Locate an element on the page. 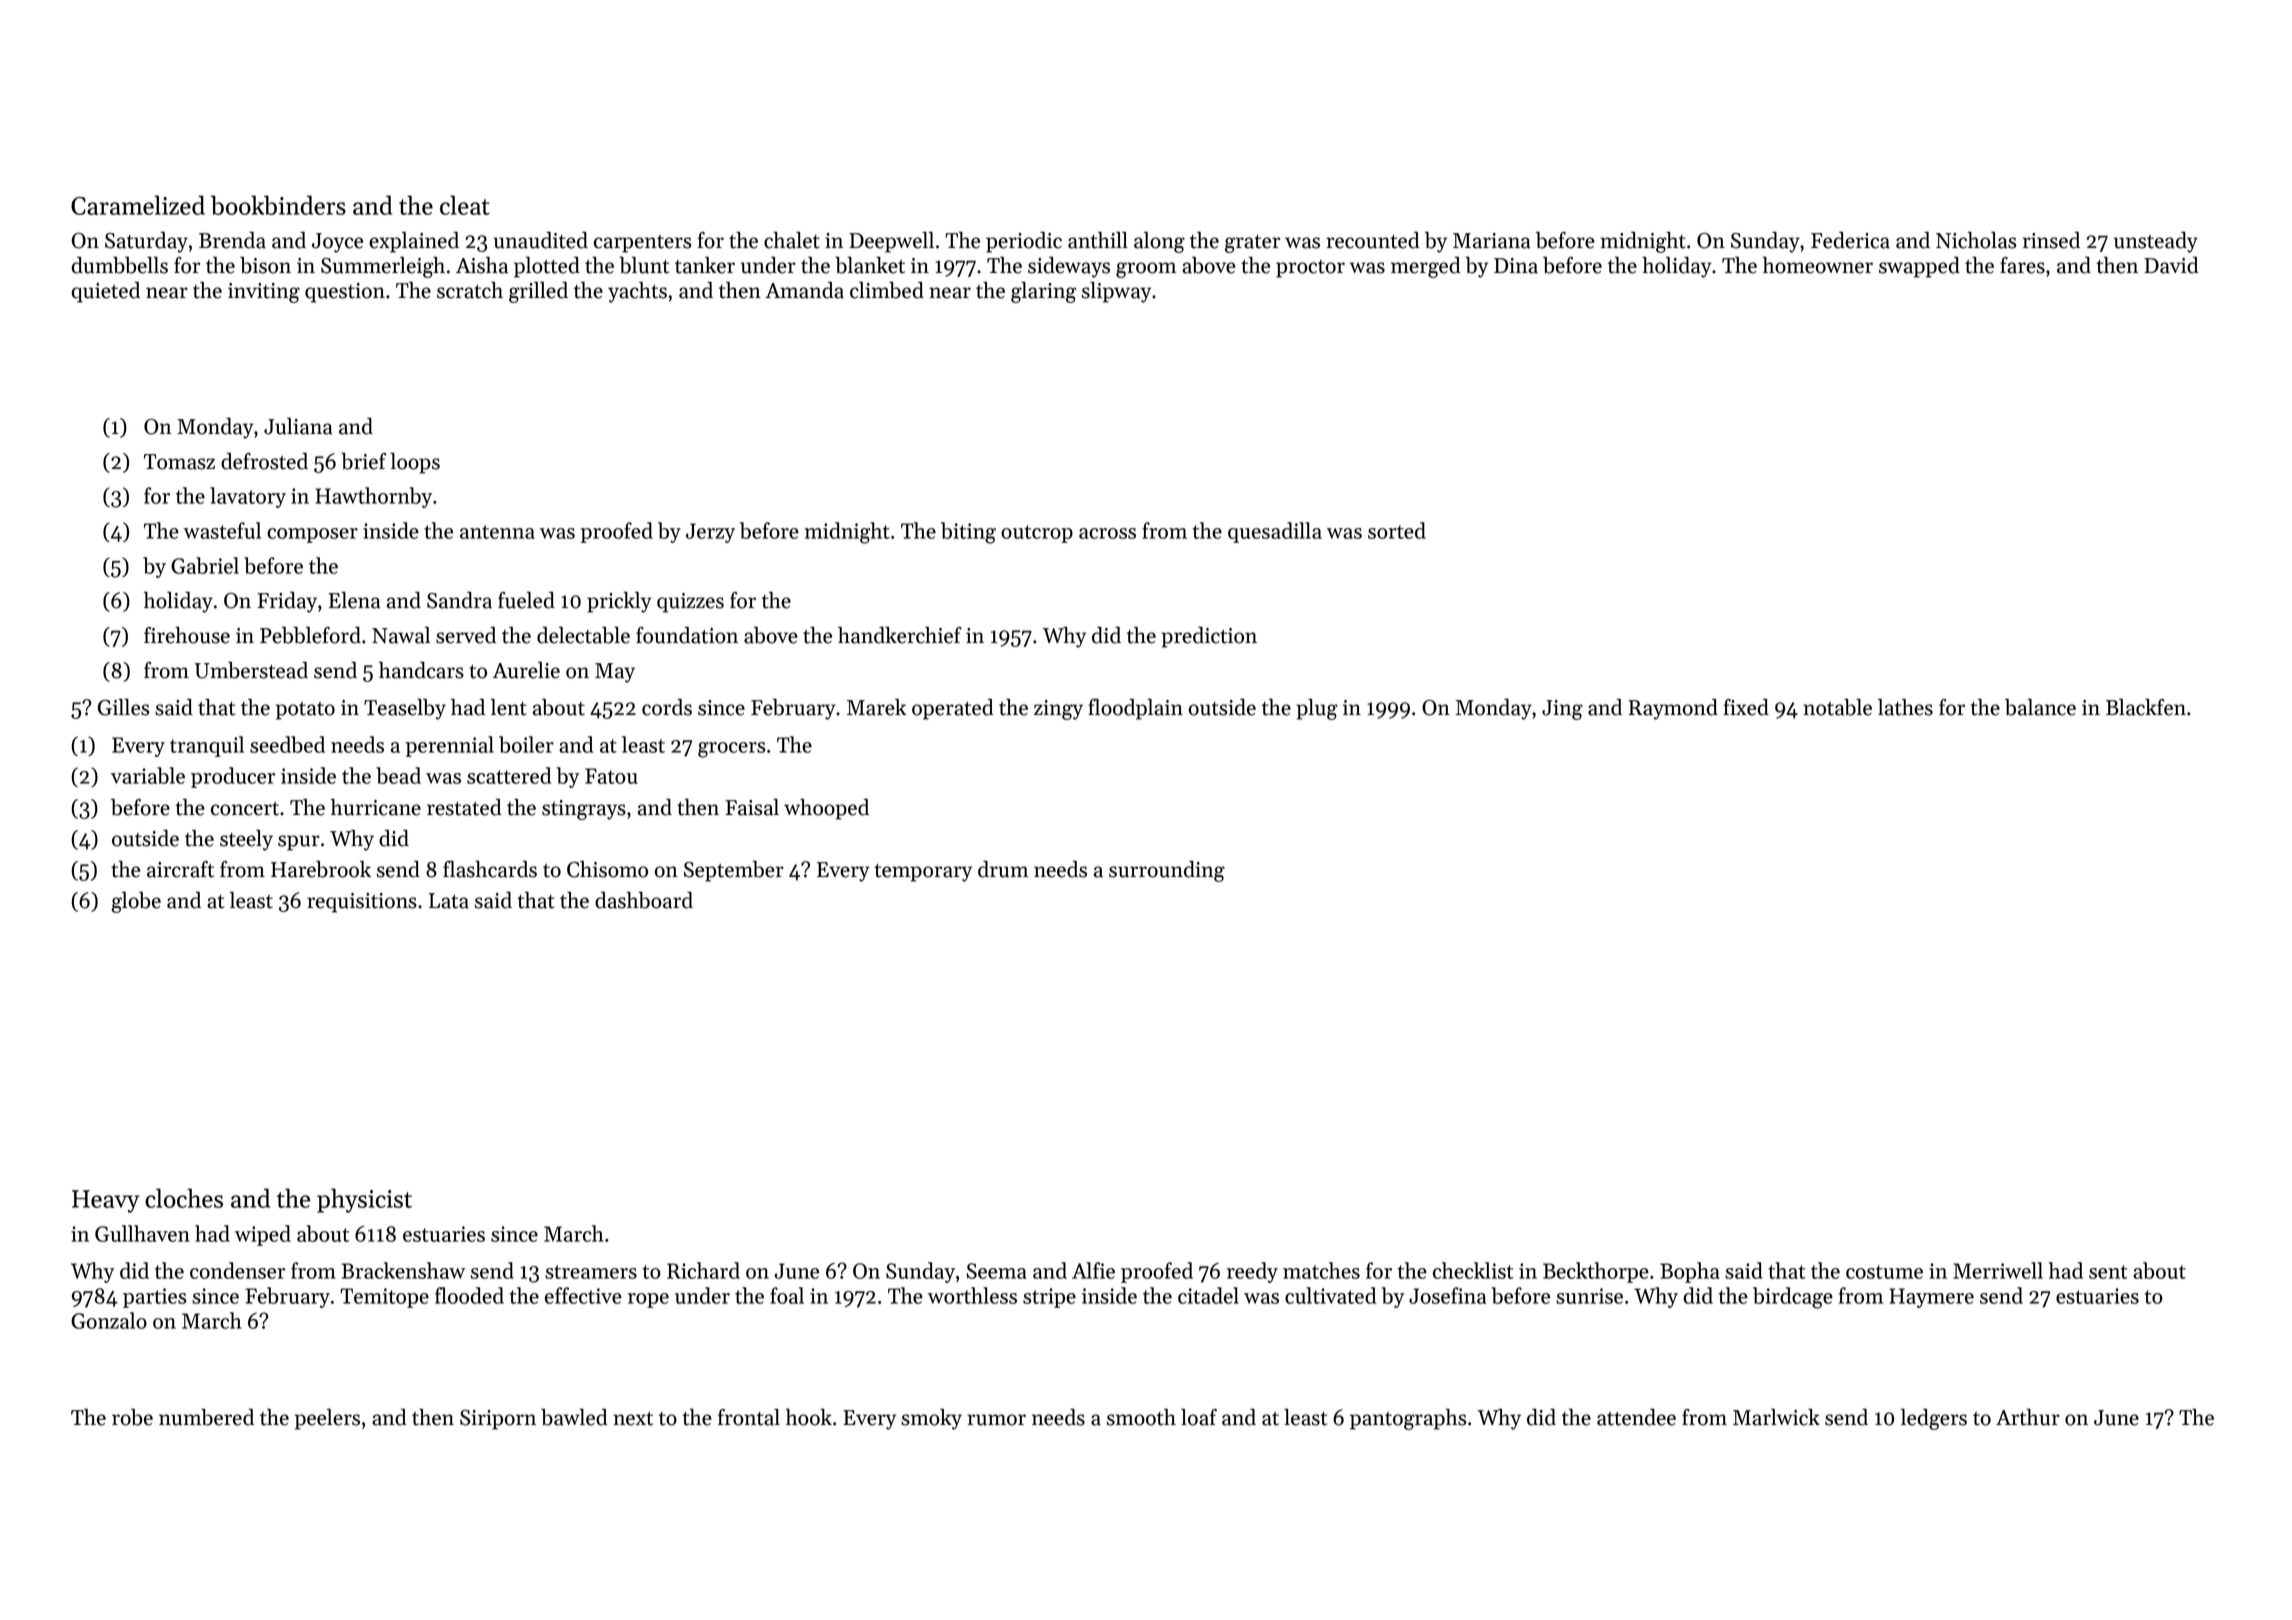 This document has height=1620, width=2292. quesadilla is located at coordinates (1275, 532).
